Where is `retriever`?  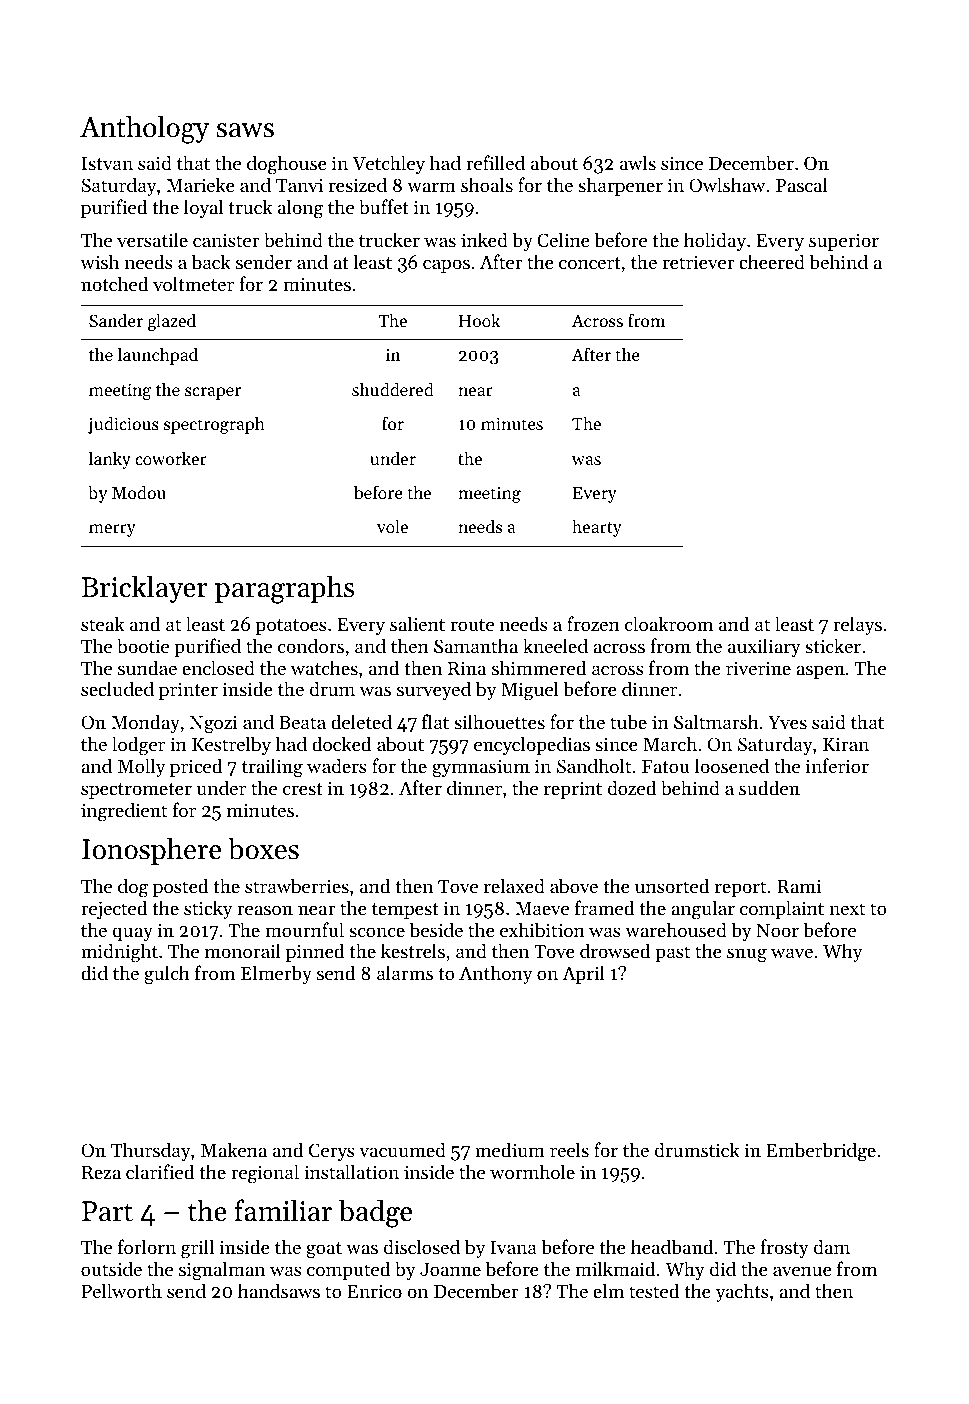
retriever is located at coordinates (699, 262).
